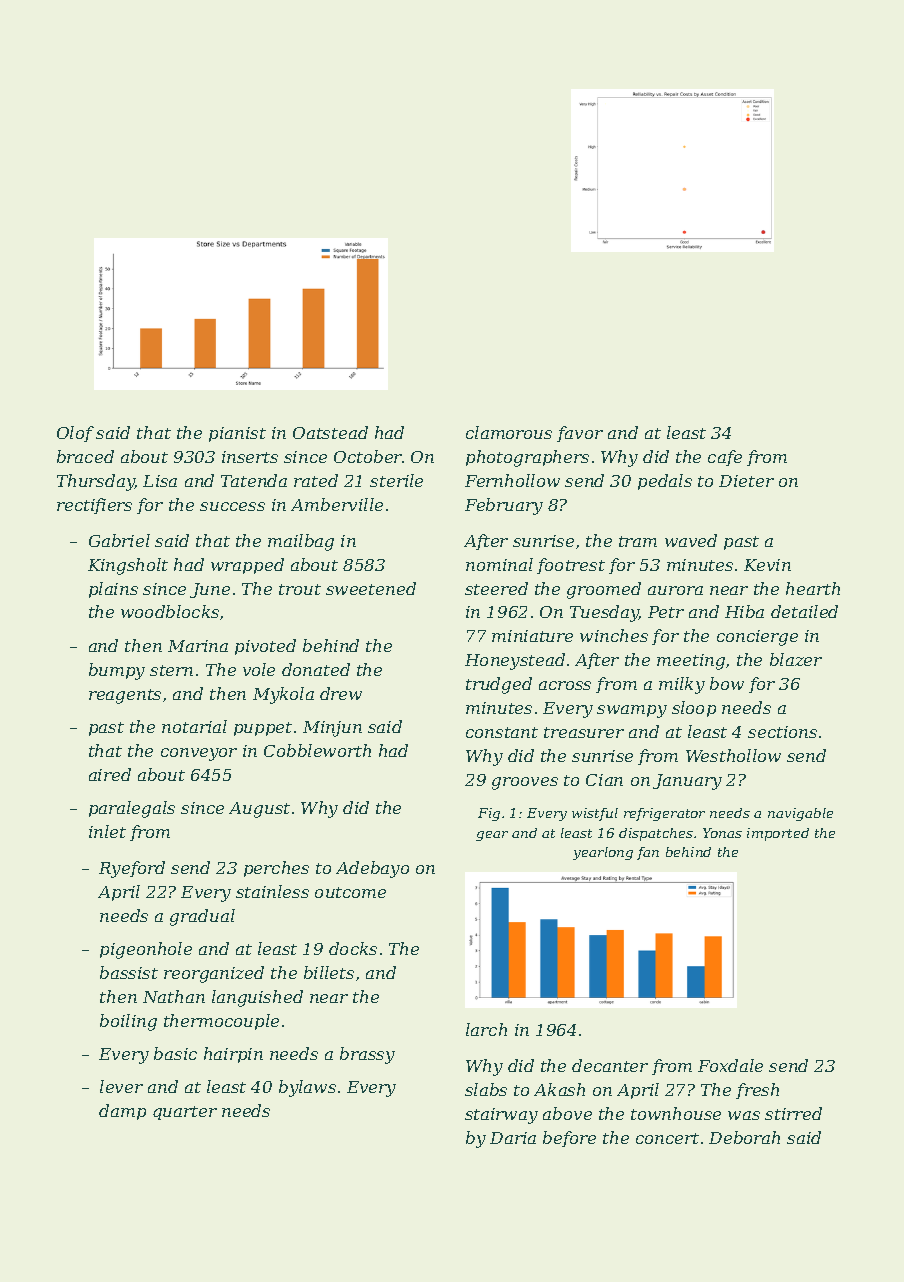 Image resolution: width=904 pixels, height=1282 pixels. Describe the element at coordinates (492, 836) in the image. I see `gear` at that location.
